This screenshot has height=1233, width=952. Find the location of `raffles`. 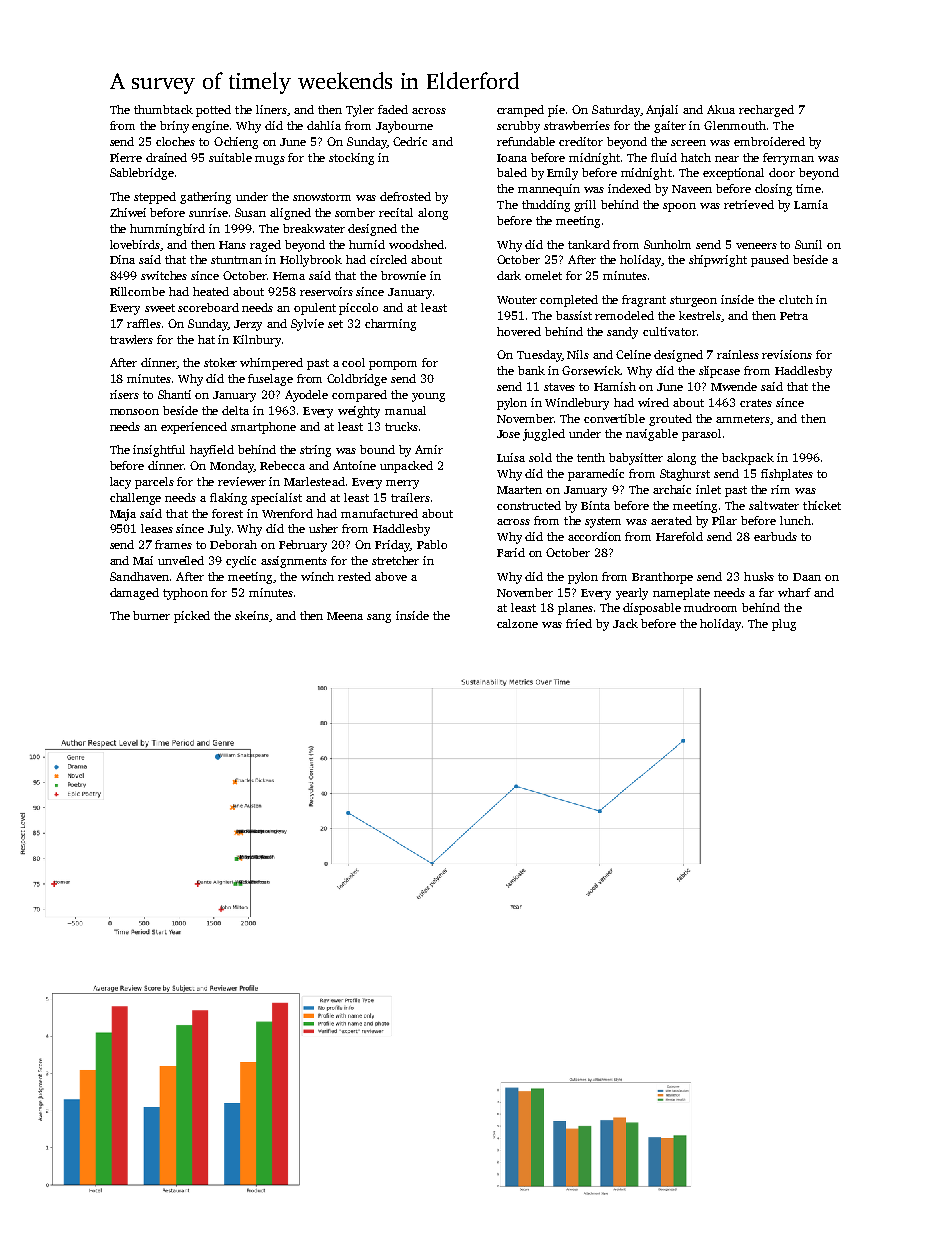

raffles is located at coordinates (144, 323).
